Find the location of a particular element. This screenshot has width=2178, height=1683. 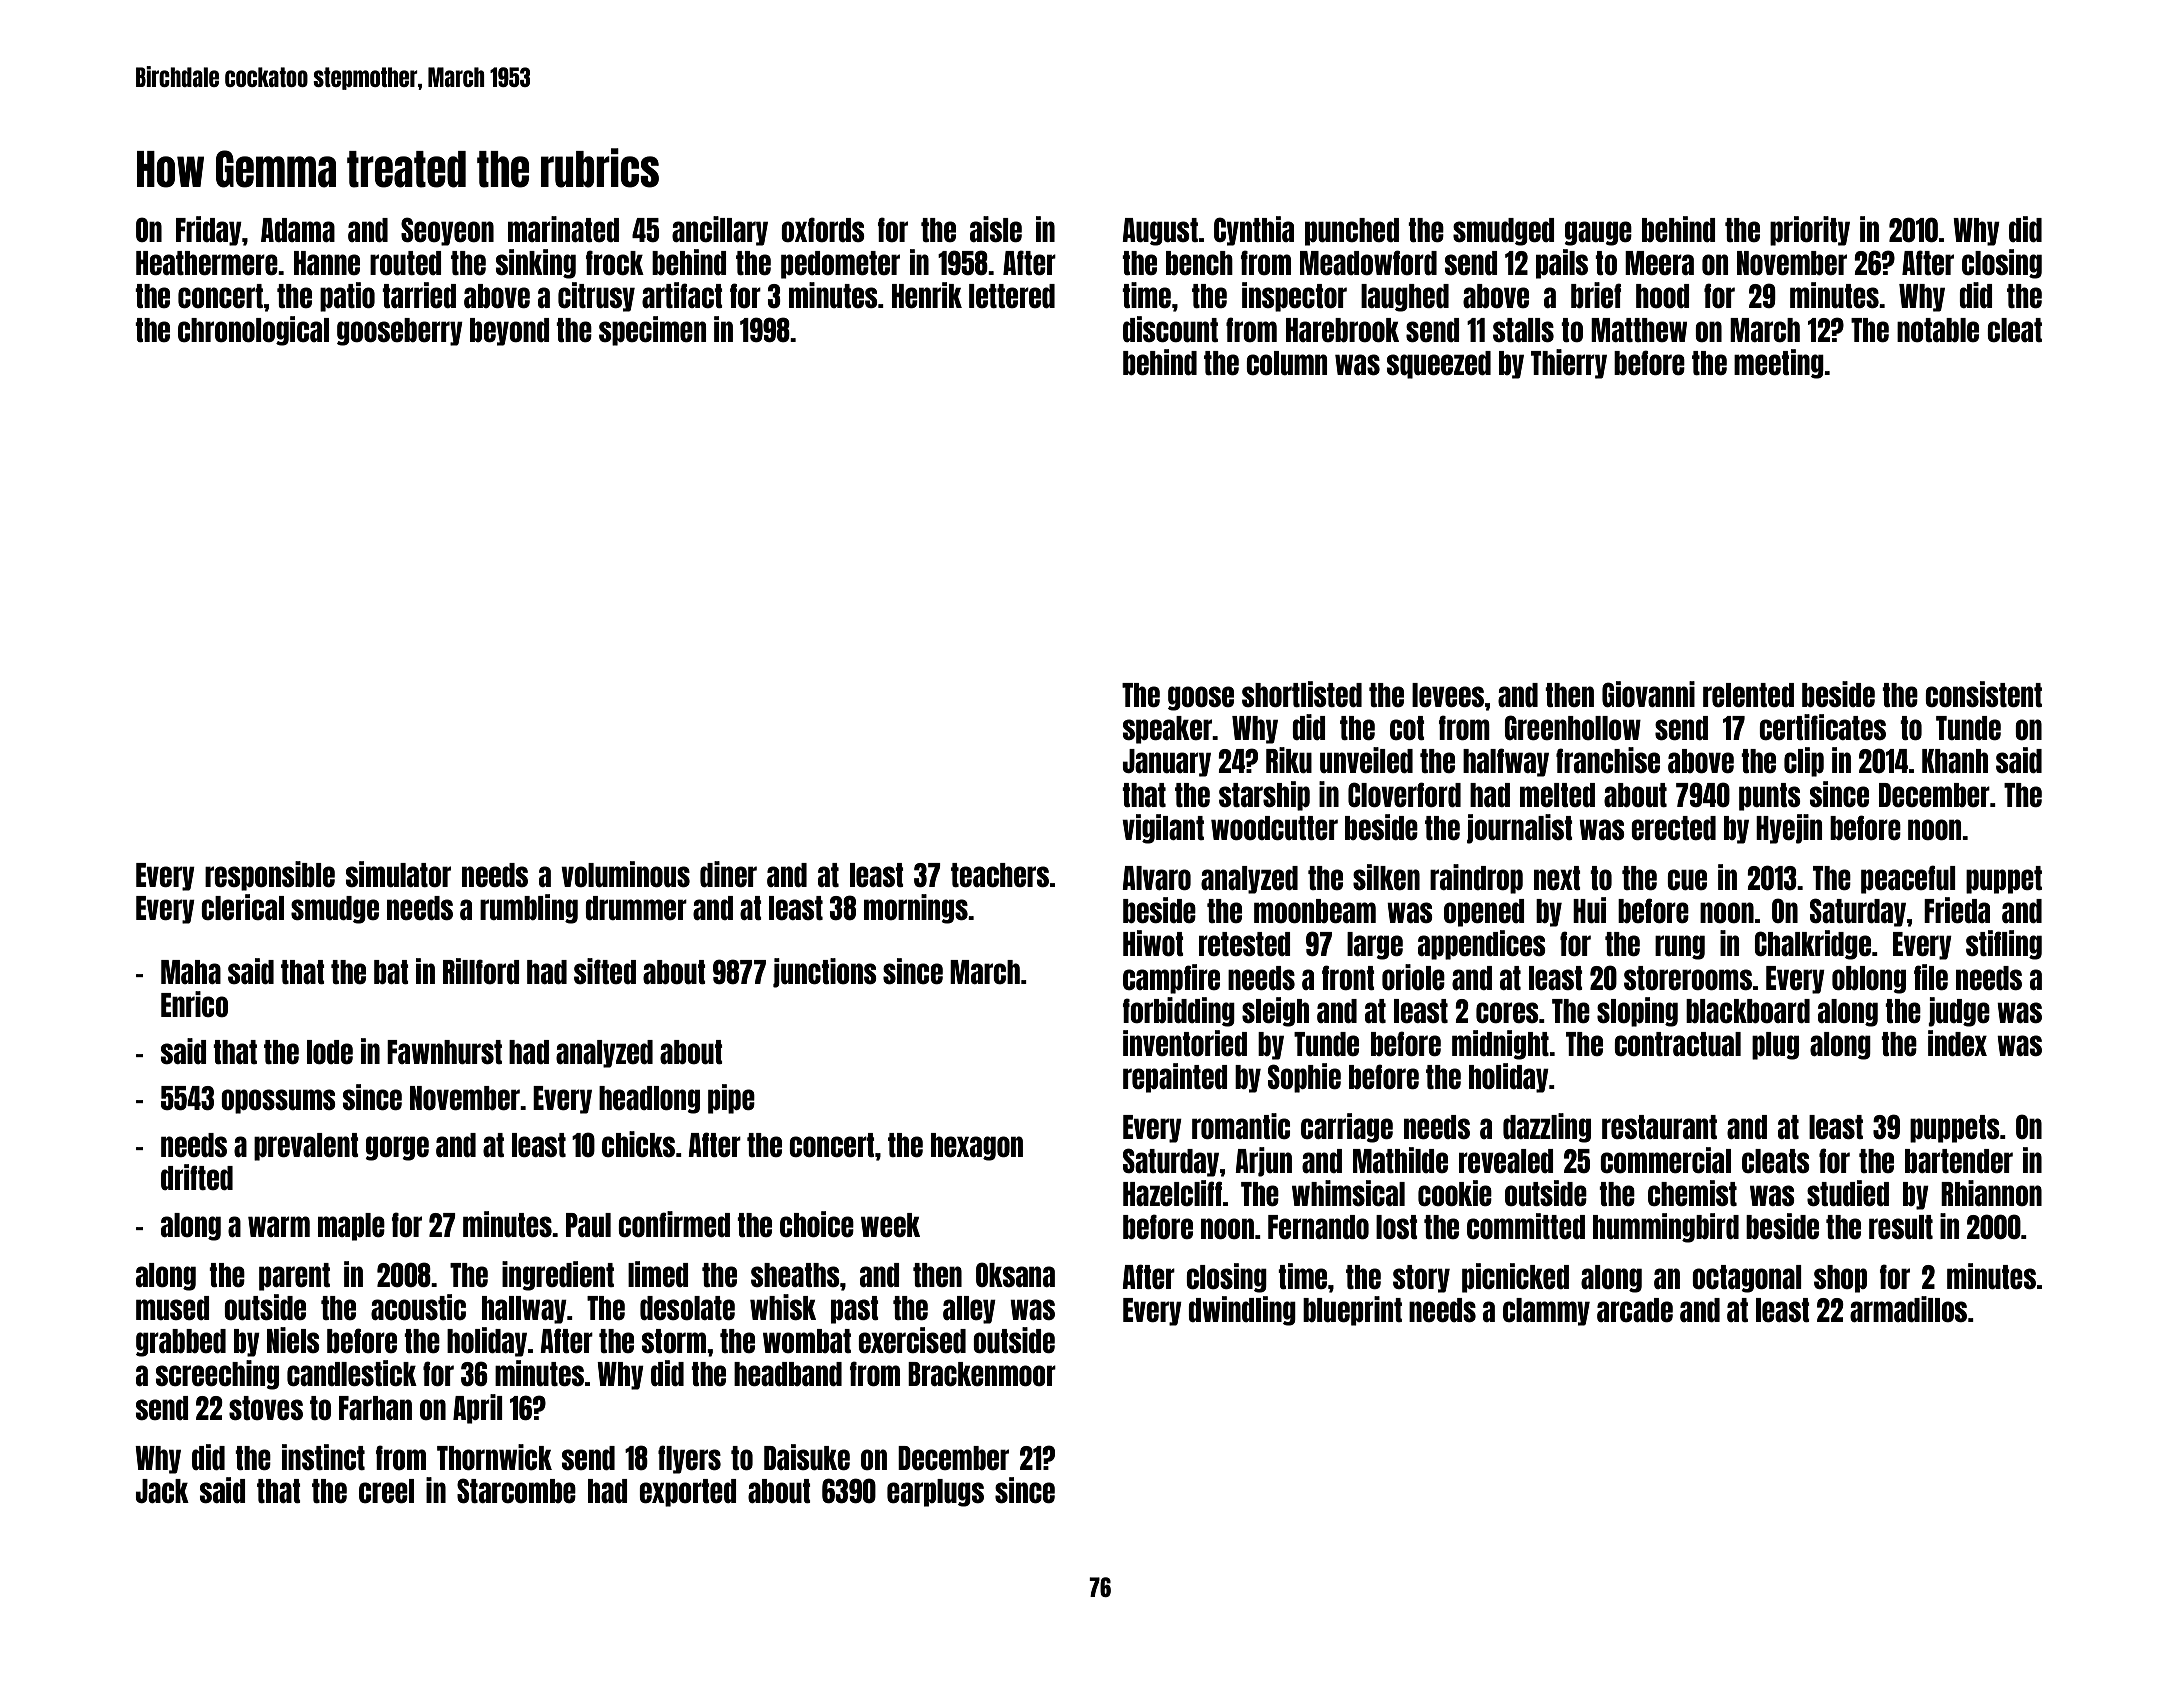

melted is located at coordinates (1557, 795).
